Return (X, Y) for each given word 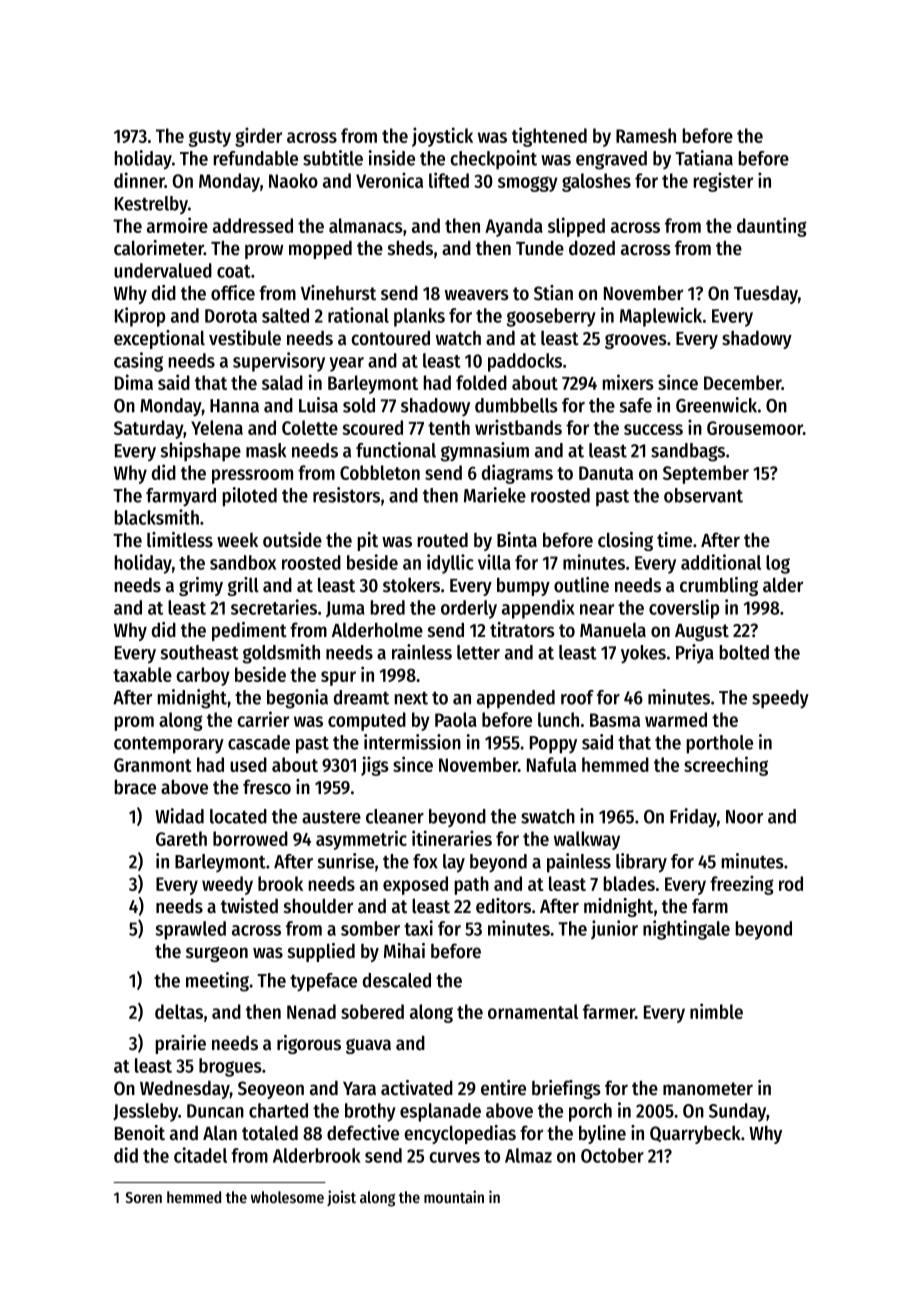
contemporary (169, 745)
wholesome (287, 1197)
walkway (587, 840)
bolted (744, 652)
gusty (210, 138)
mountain (454, 1196)
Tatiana (704, 158)
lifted (449, 180)
